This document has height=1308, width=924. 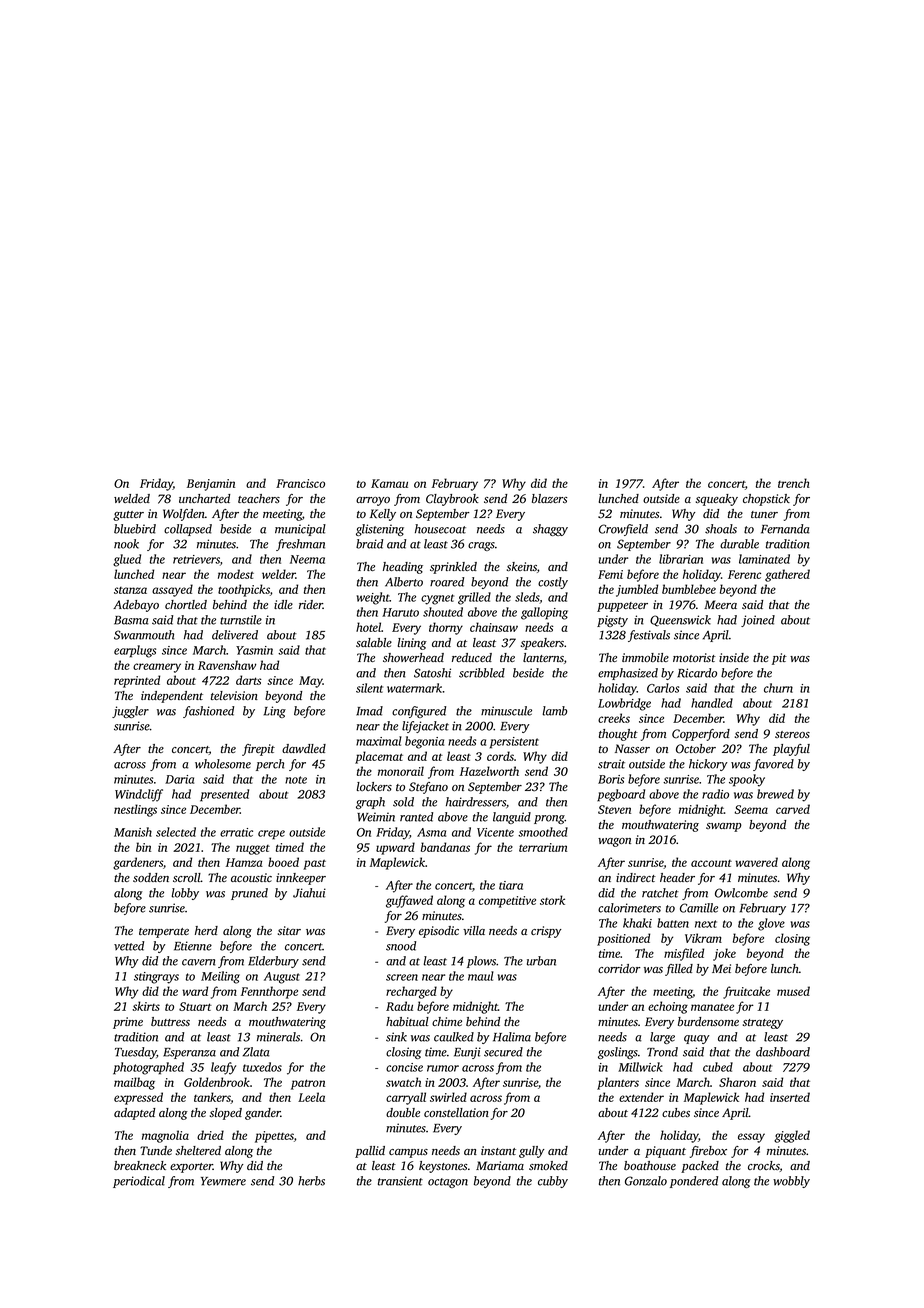 What do you see at coordinates (311, 1181) in the document?
I see `herbs` at bounding box center [311, 1181].
